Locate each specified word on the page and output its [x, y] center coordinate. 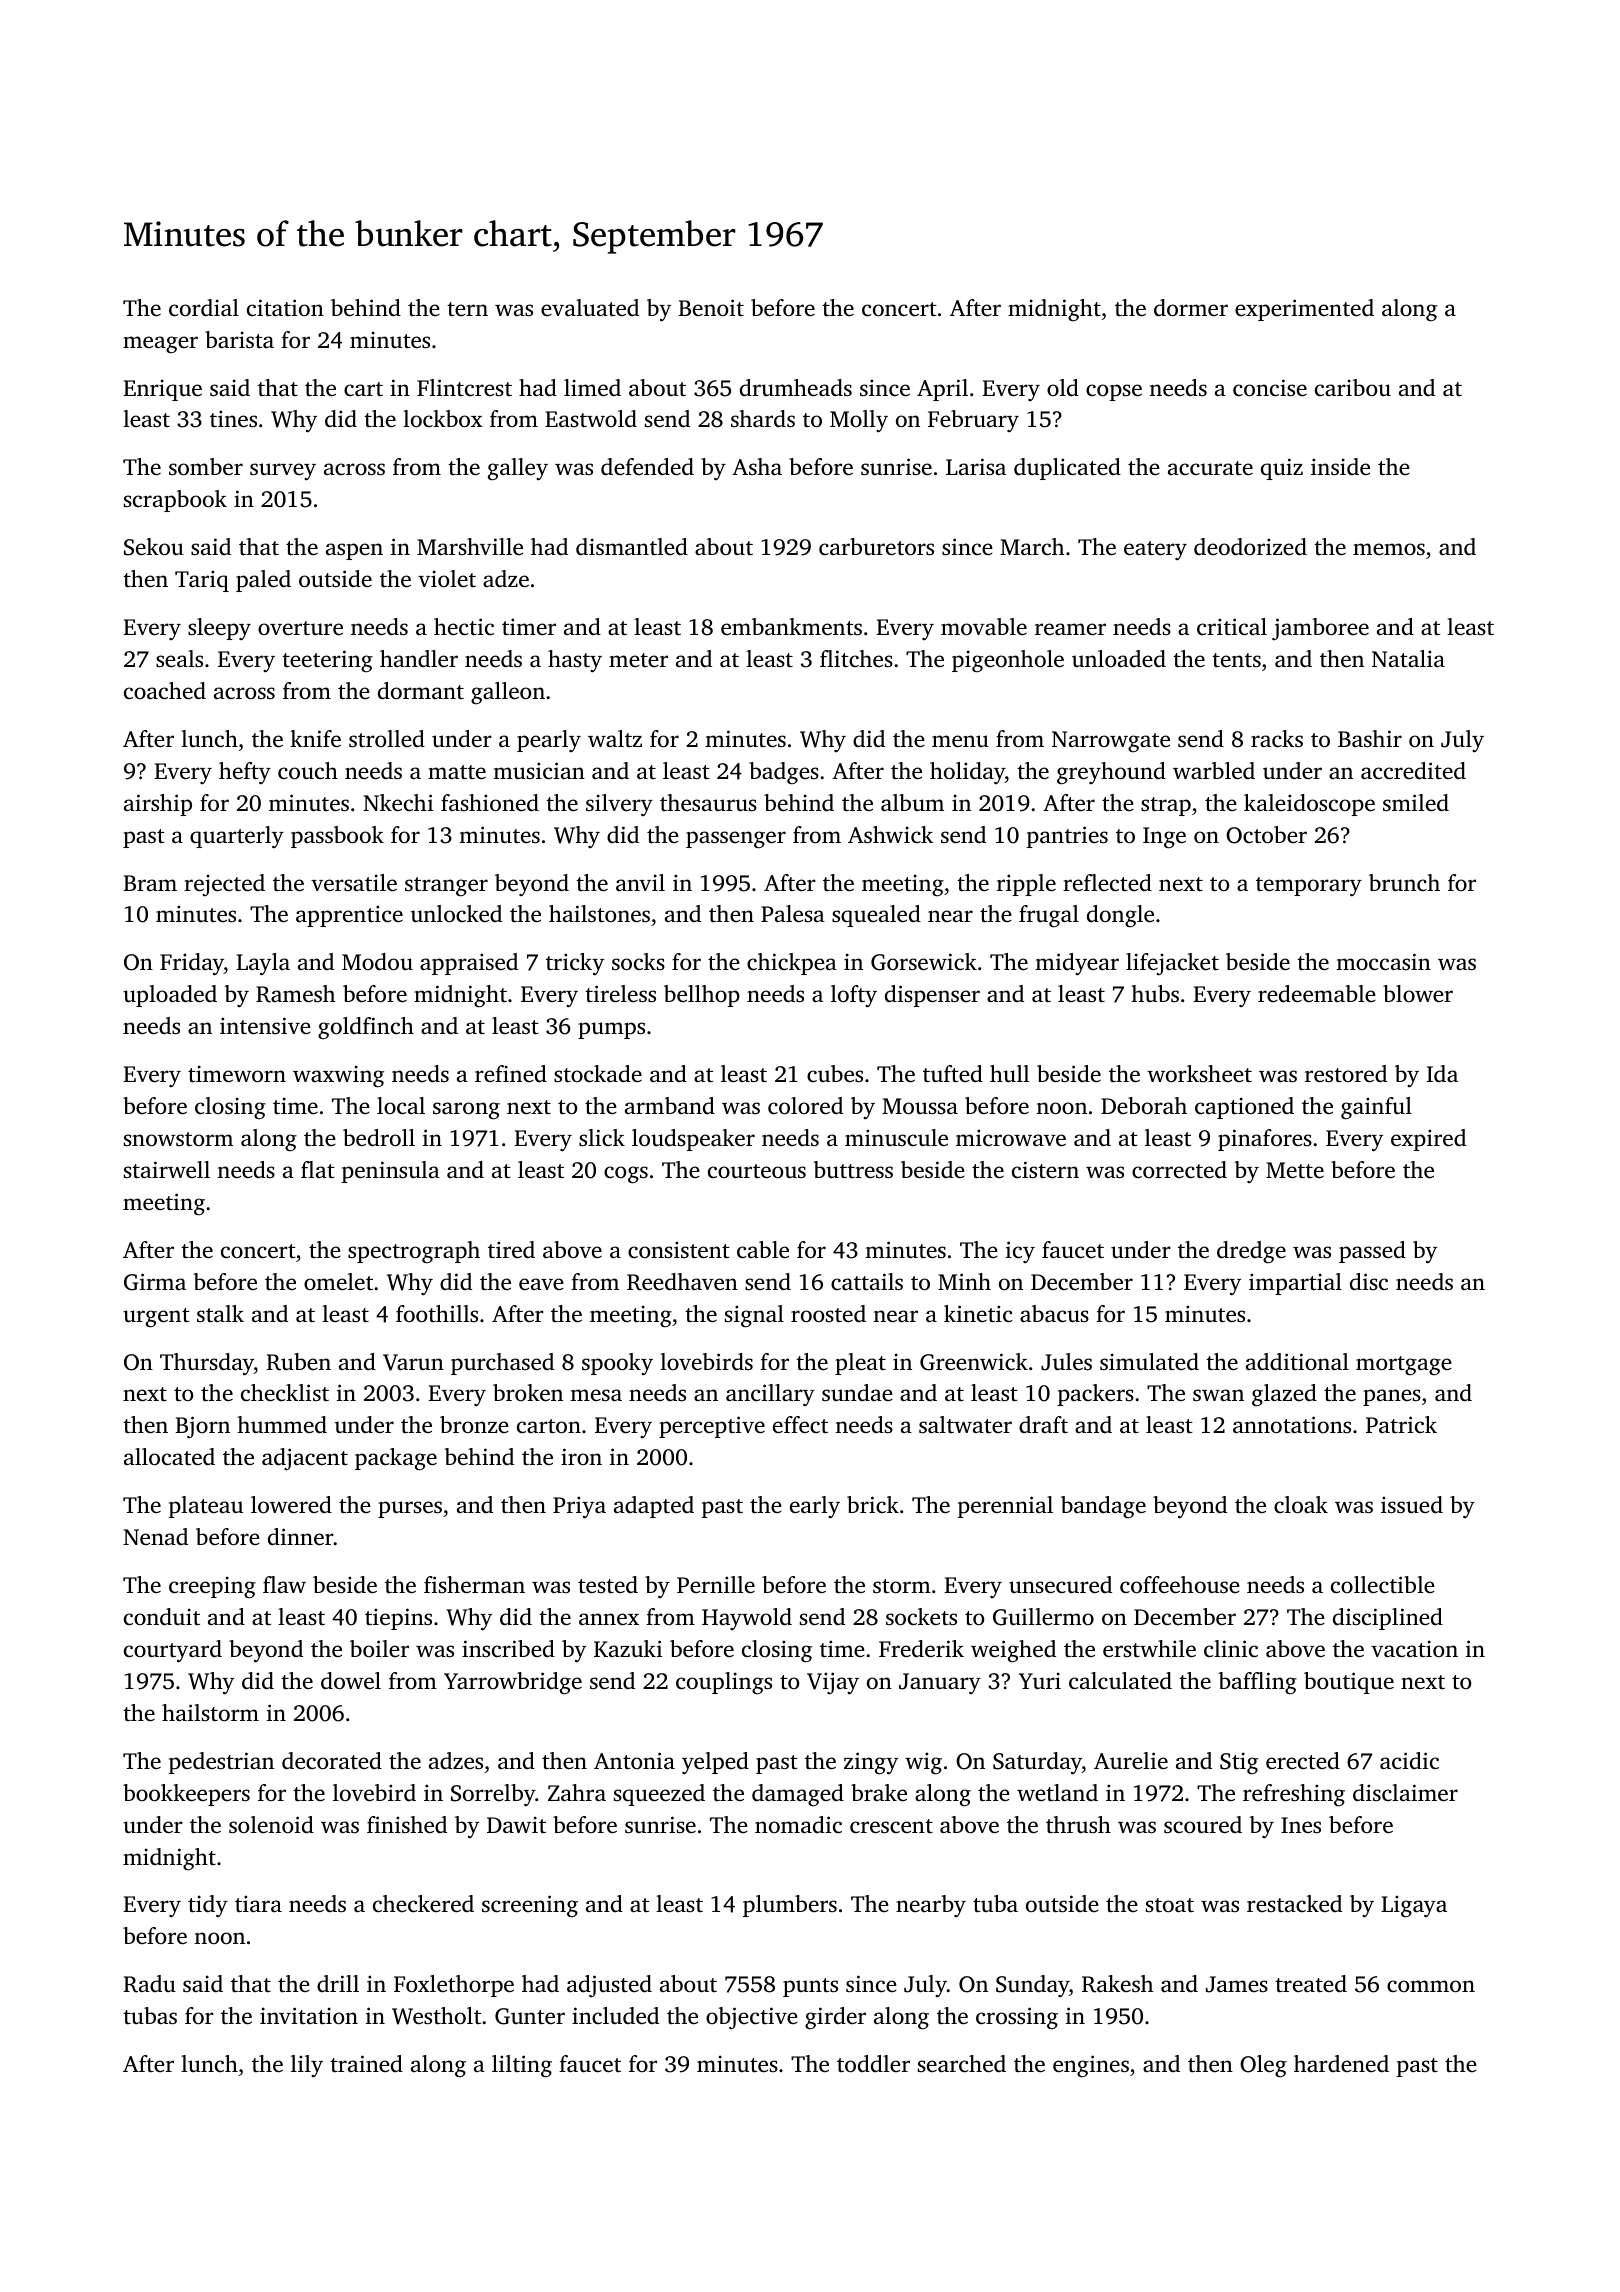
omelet [338, 1282]
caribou [1353, 388]
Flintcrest [464, 387]
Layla [263, 964]
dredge [1251, 1252]
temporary [1309, 887]
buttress [853, 1170]
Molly [859, 421]
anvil [640, 882]
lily [307, 2066]
